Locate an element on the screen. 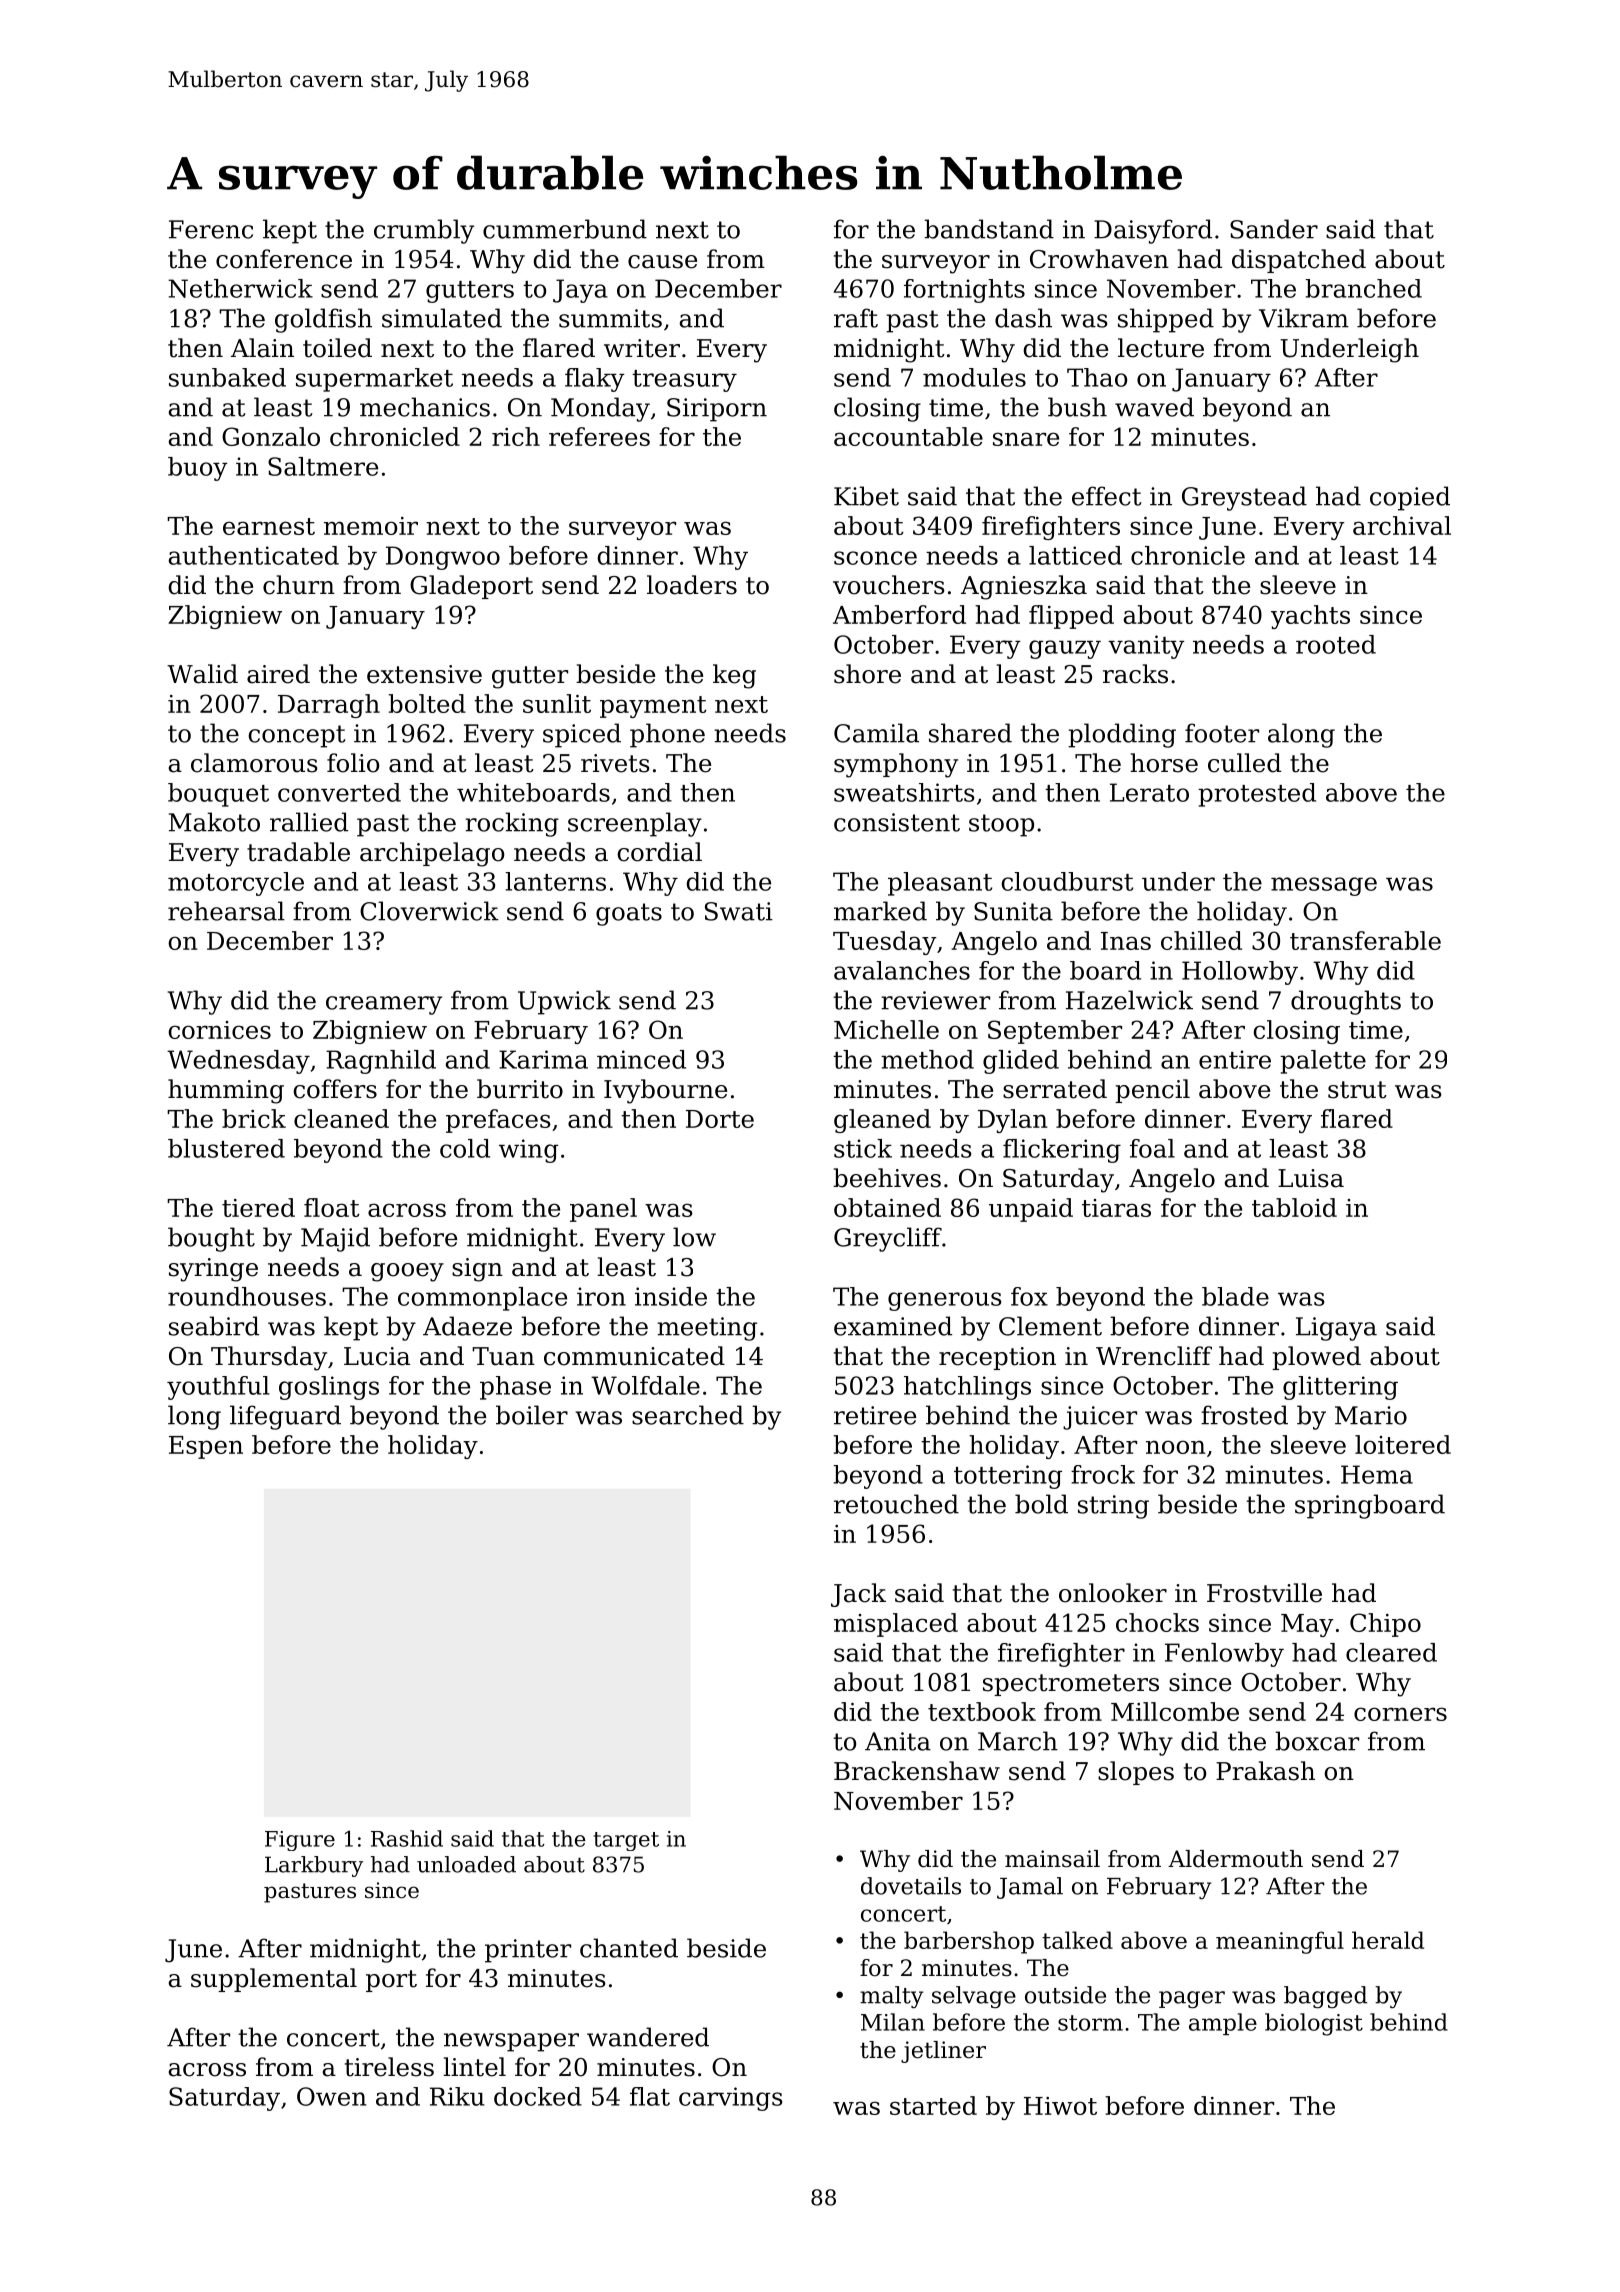 This screenshot has height=2292, width=1620. Jack is located at coordinates (858, 1595).
